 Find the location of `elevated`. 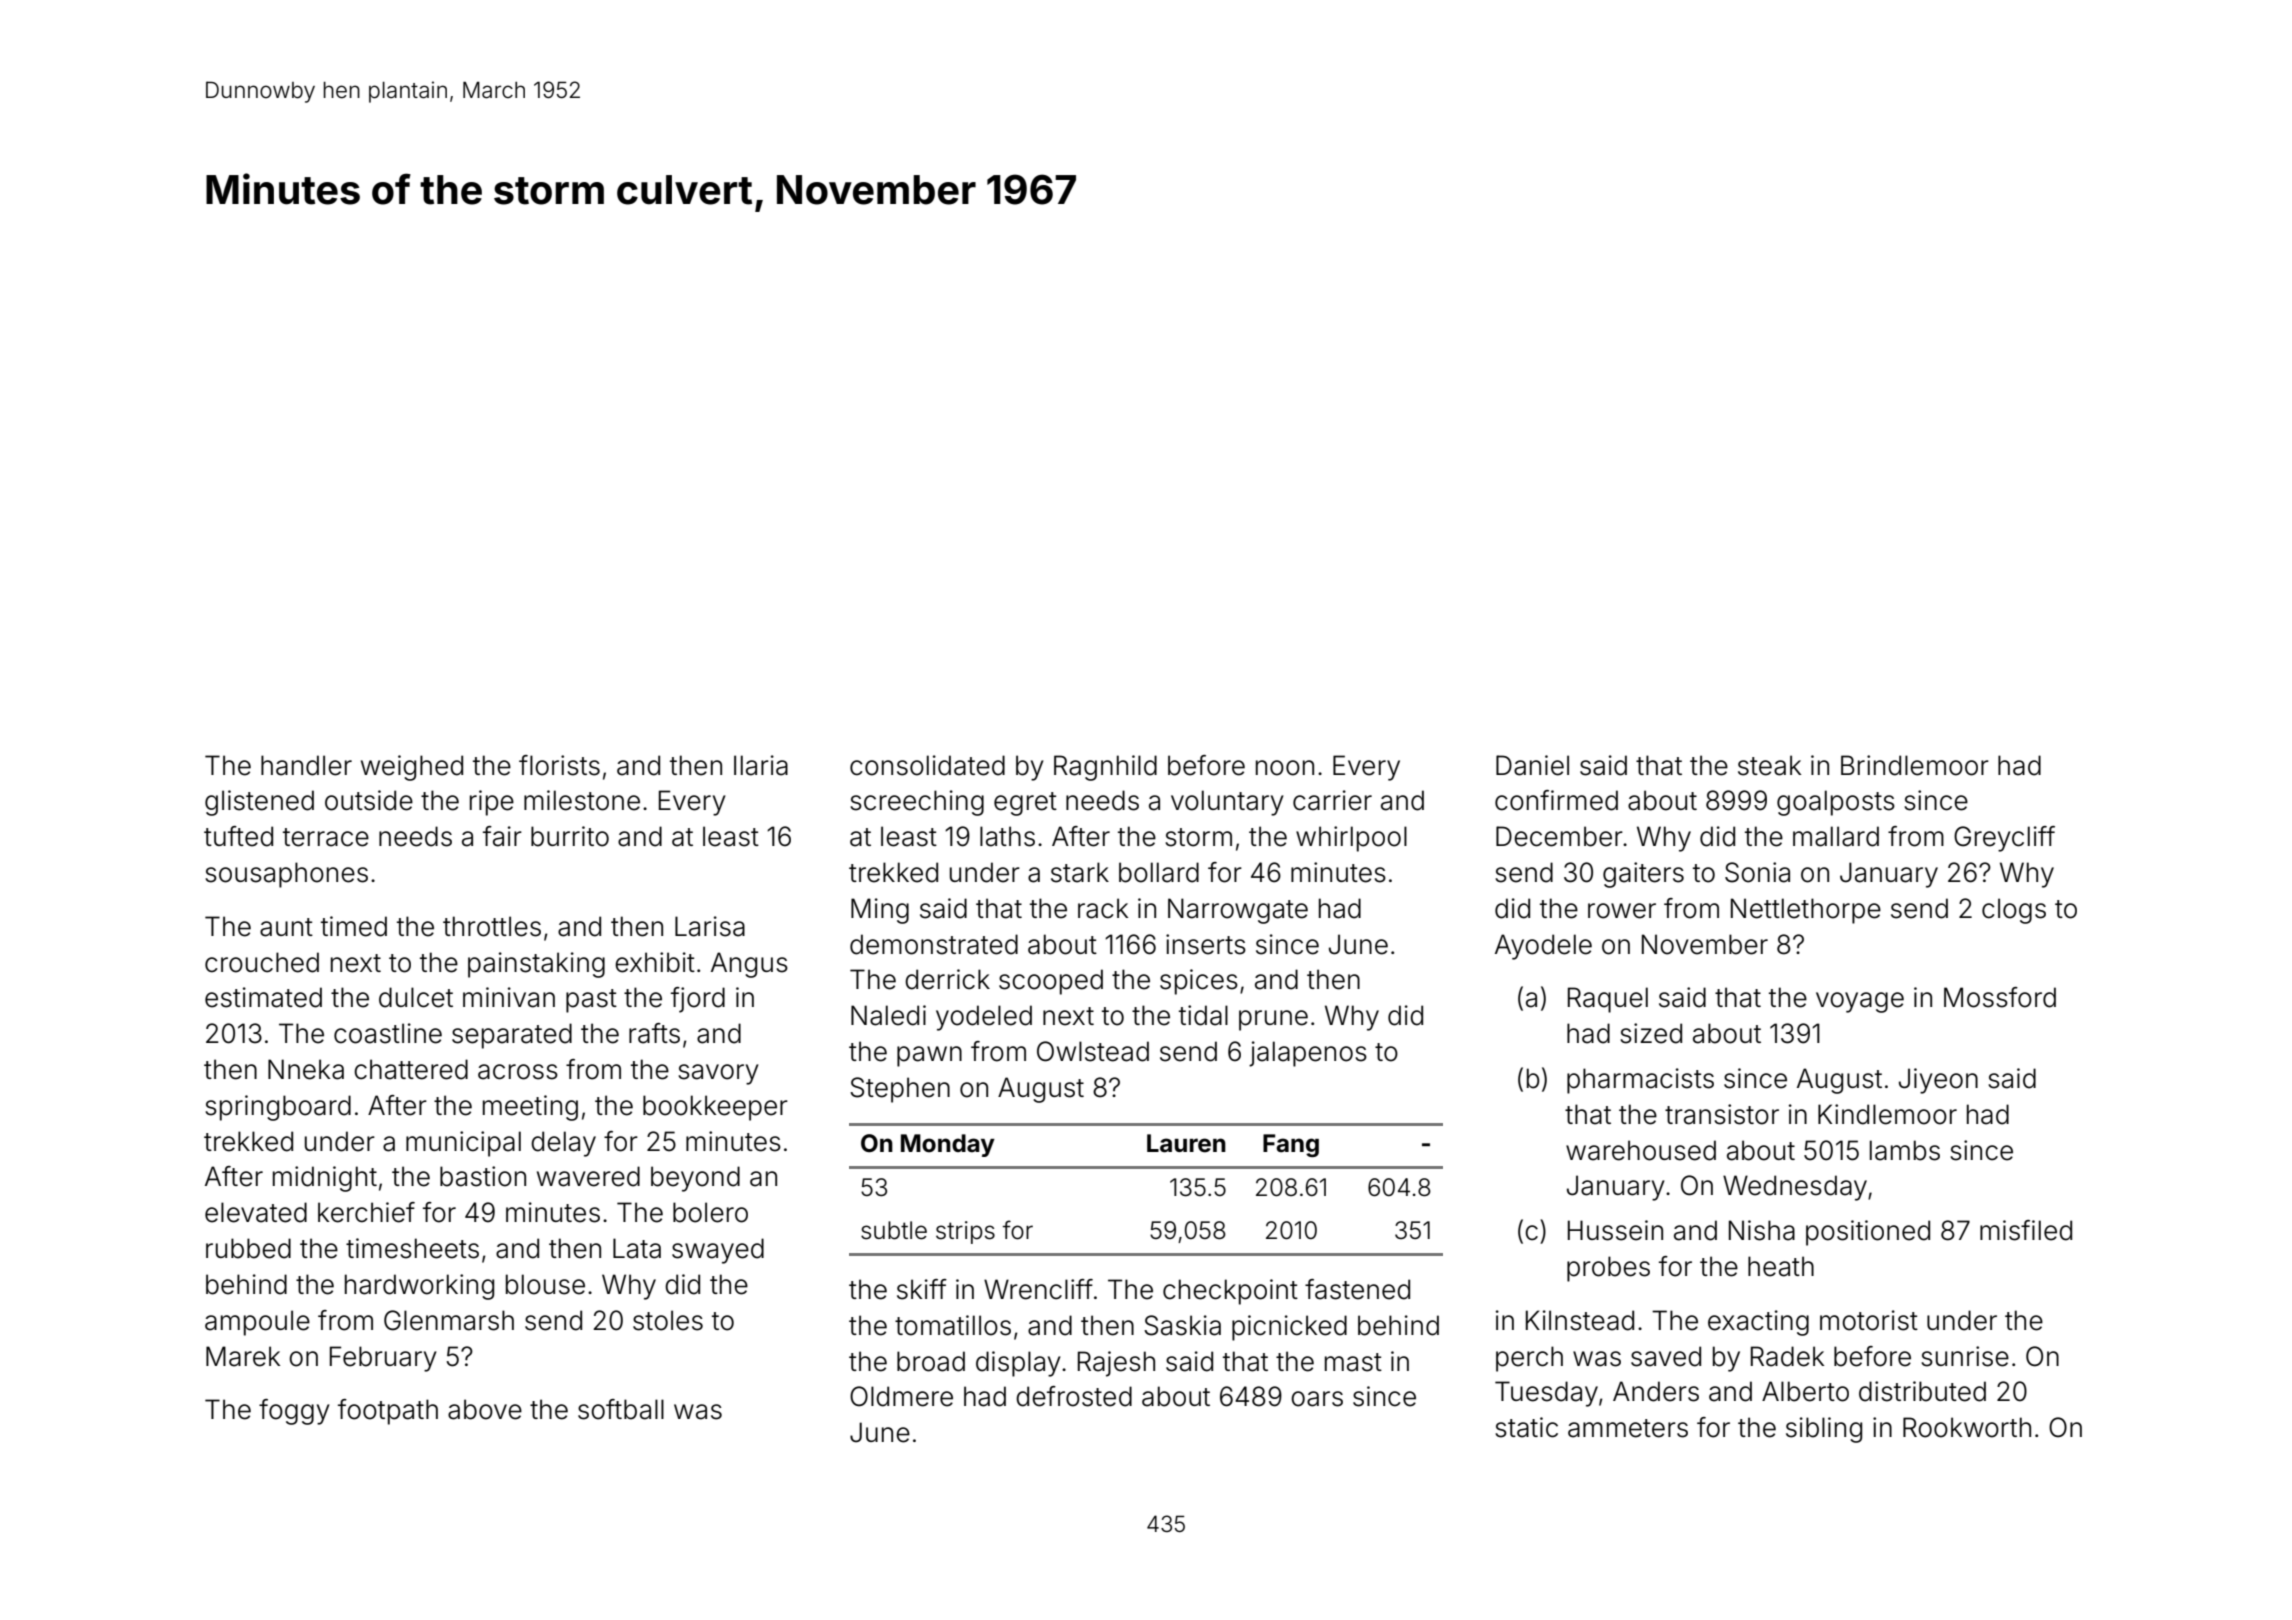

elevated is located at coordinates (256, 1212).
